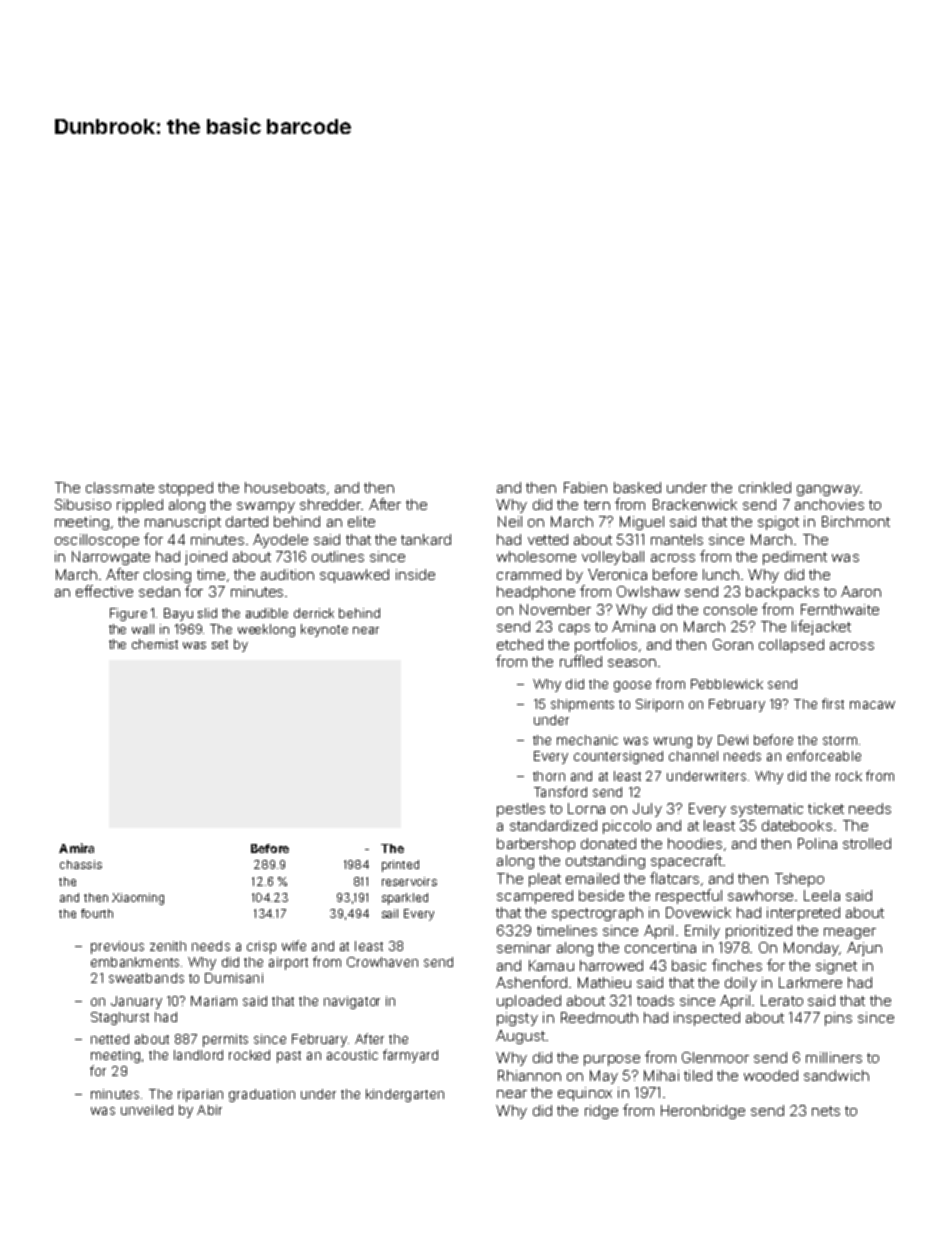 The image size is (952, 1233). What do you see at coordinates (872, 705) in the document?
I see `macaw` at bounding box center [872, 705].
